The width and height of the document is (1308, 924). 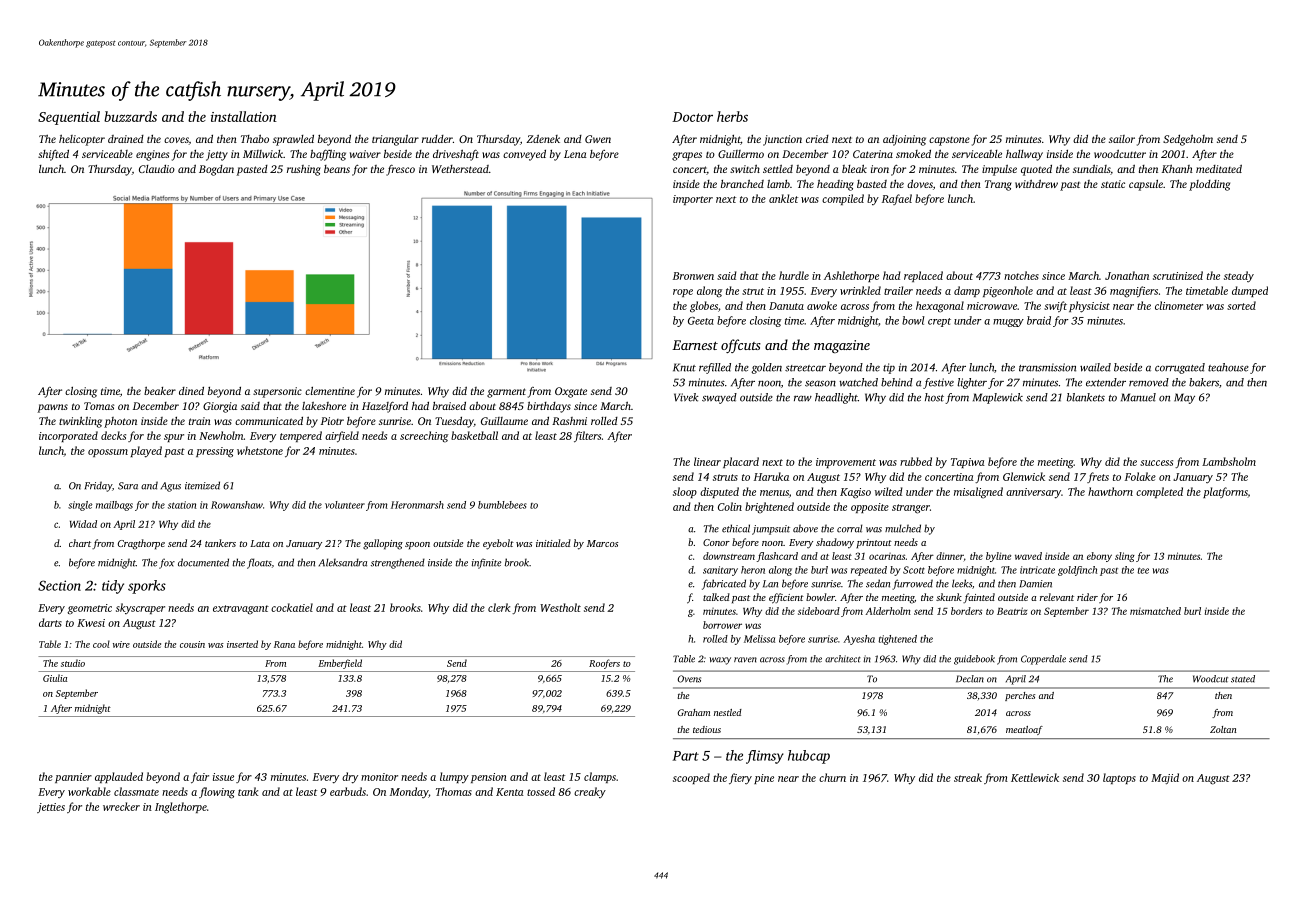 I want to click on installation, so click(x=244, y=116).
